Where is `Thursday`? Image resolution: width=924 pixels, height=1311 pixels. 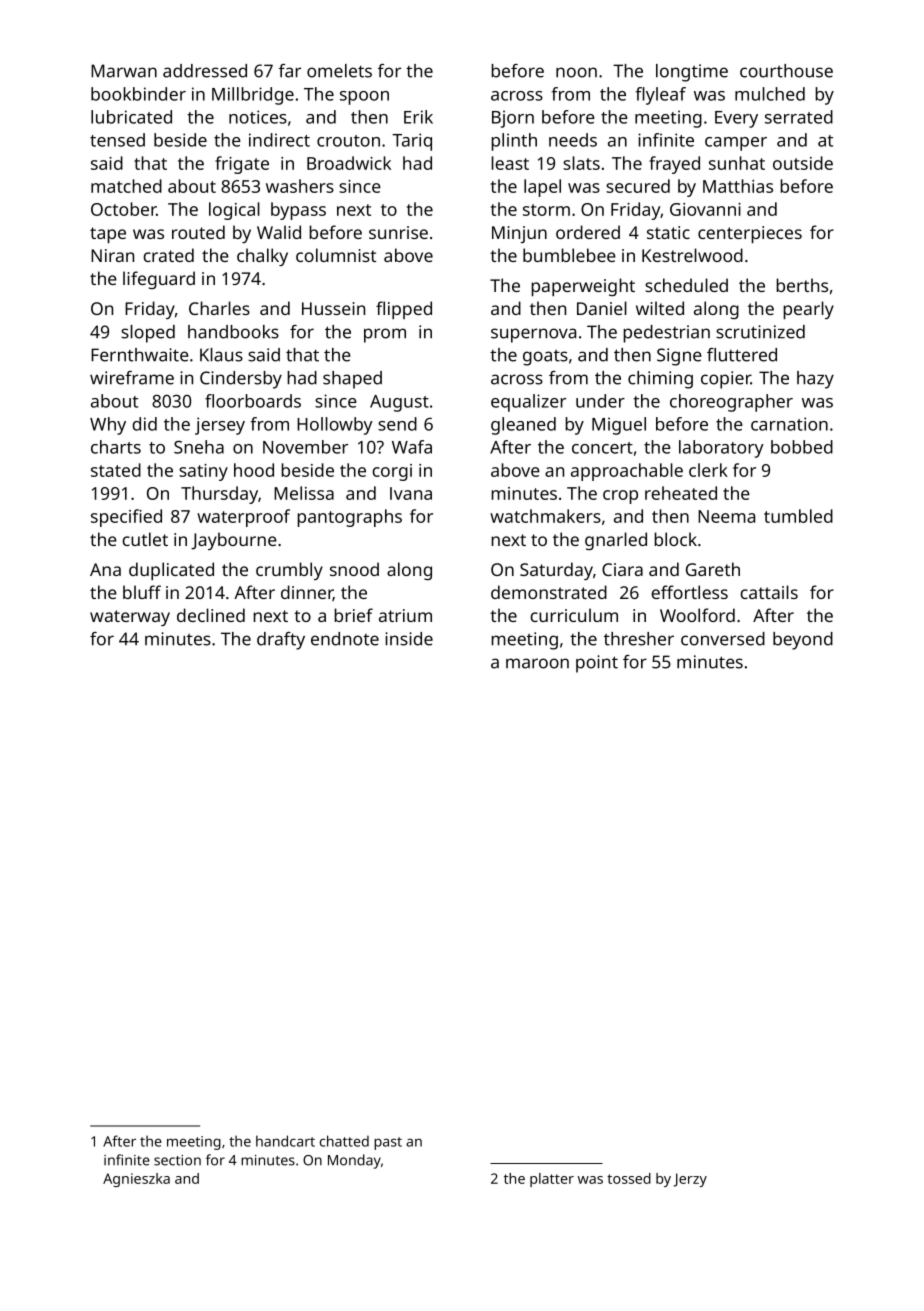 Thursday is located at coordinates (219, 495).
